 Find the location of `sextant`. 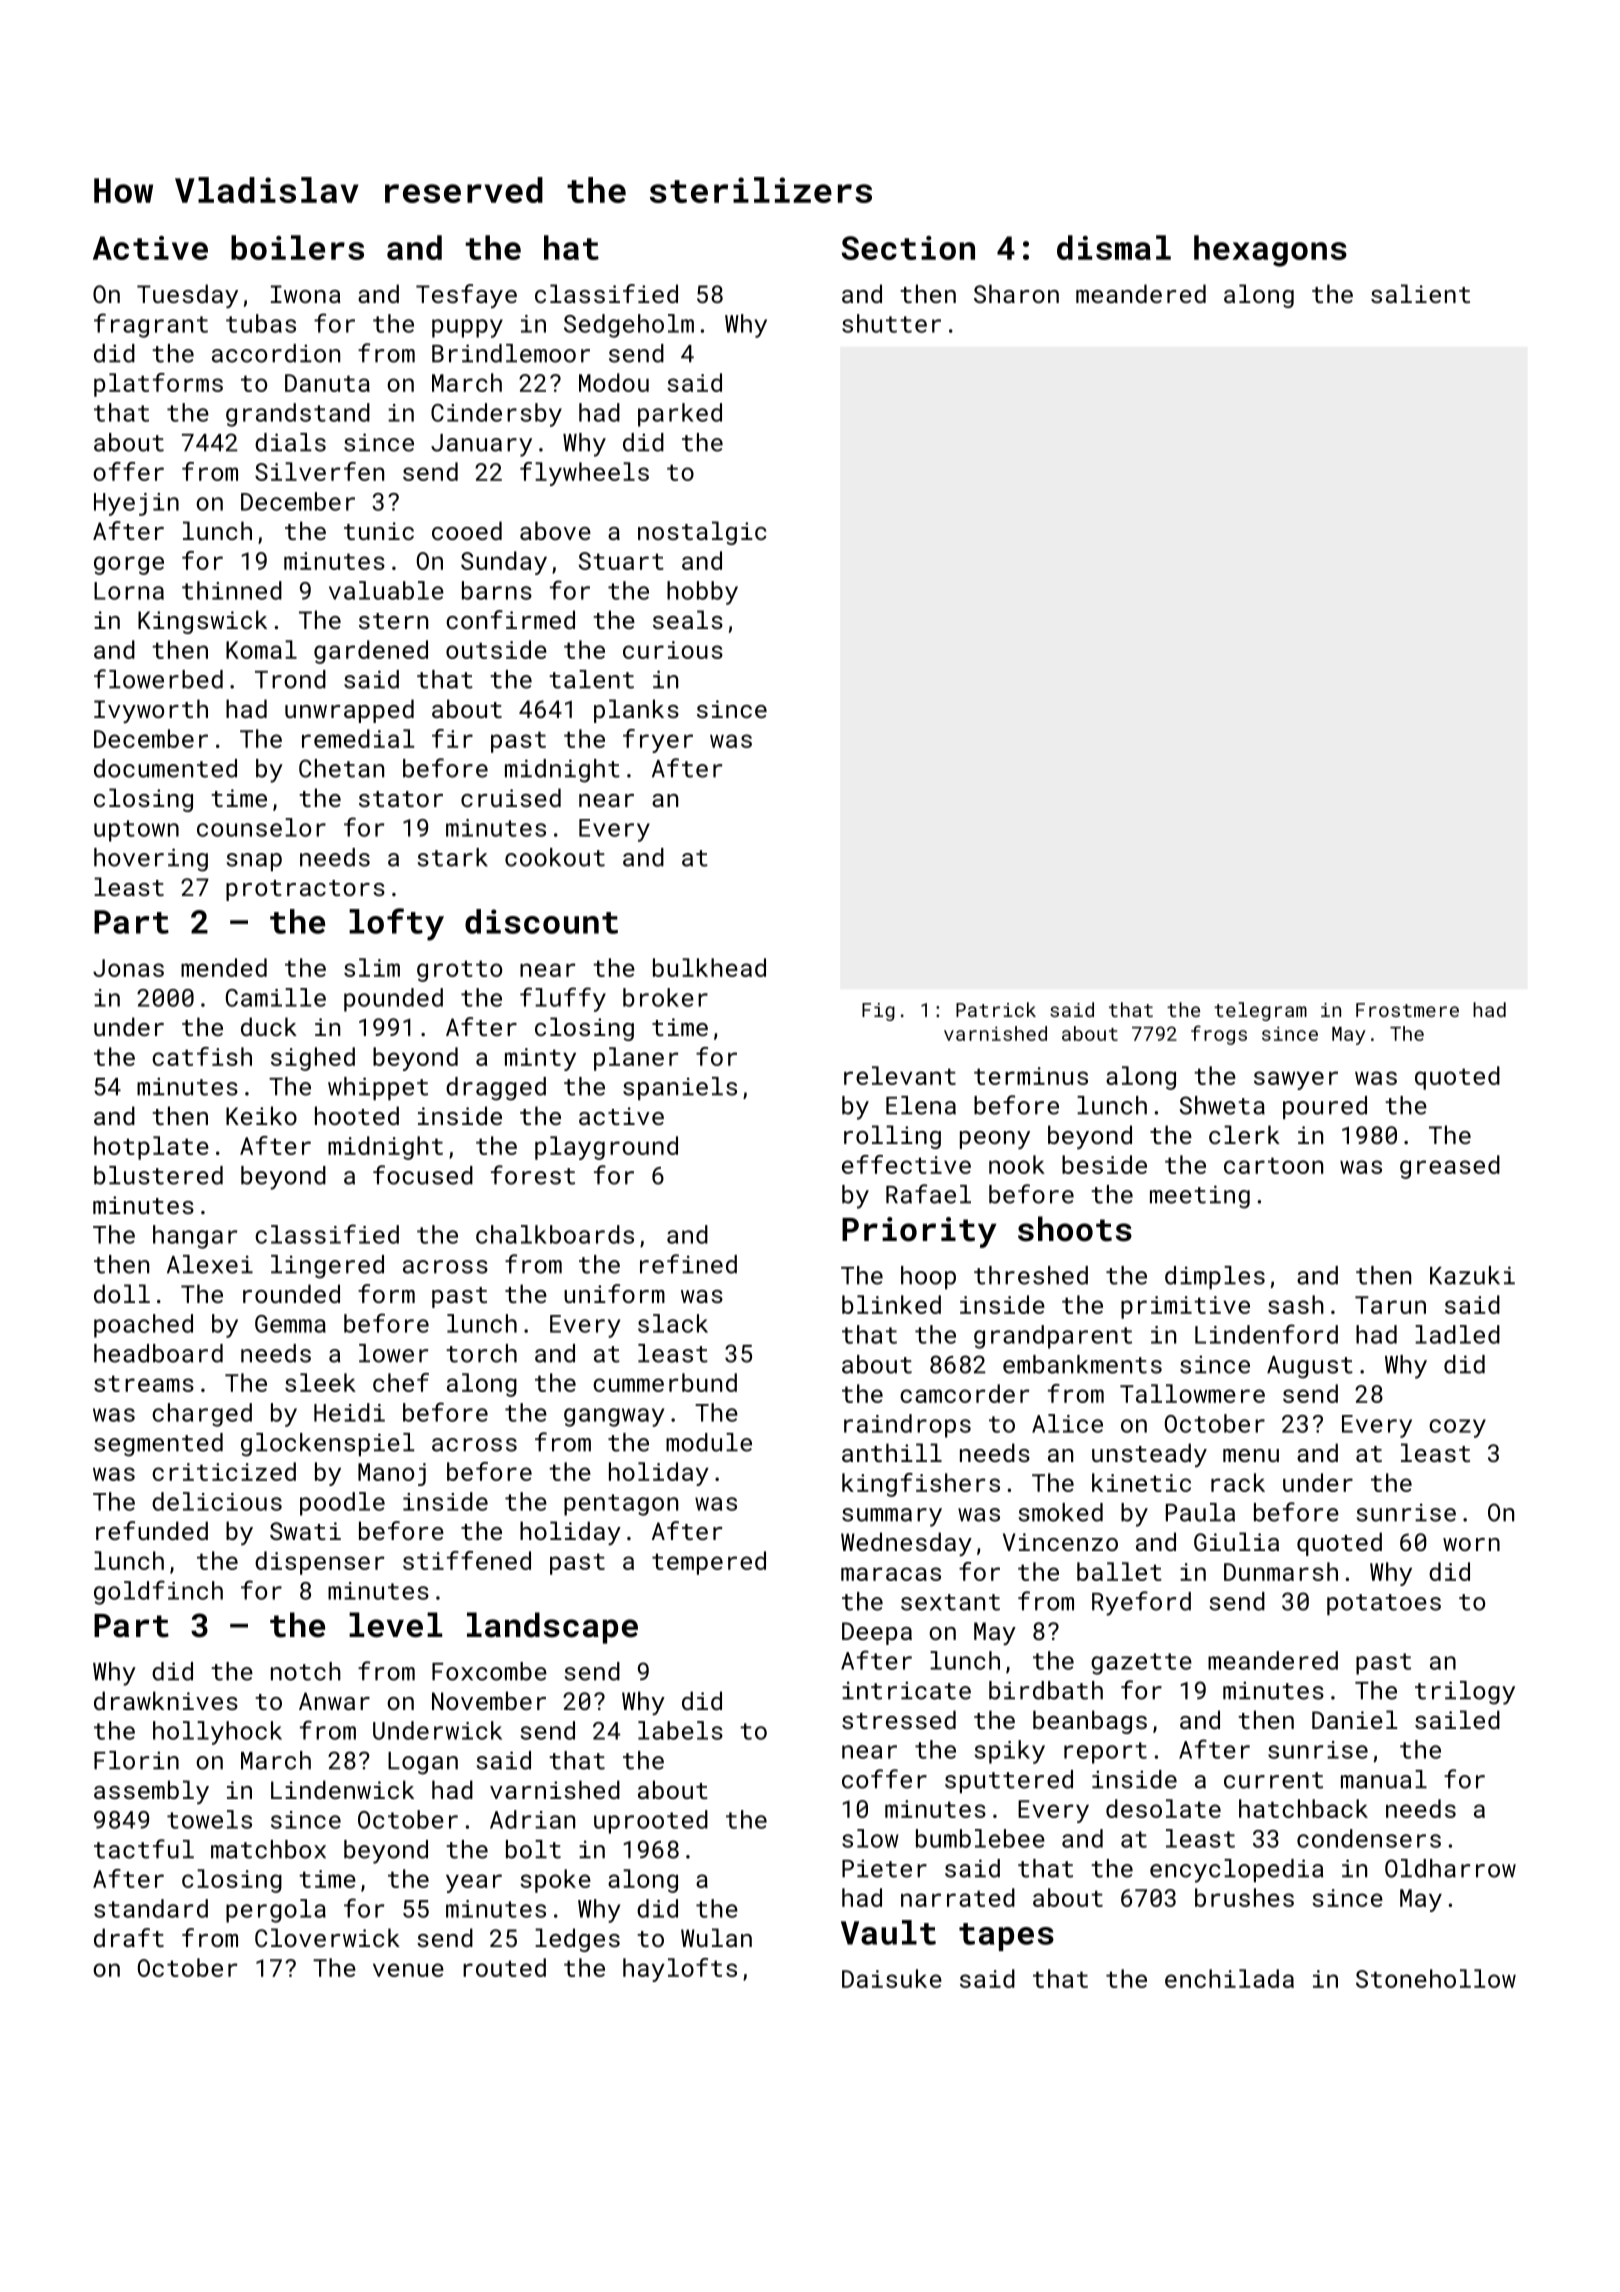

sextant is located at coordinates (950, 1602).
